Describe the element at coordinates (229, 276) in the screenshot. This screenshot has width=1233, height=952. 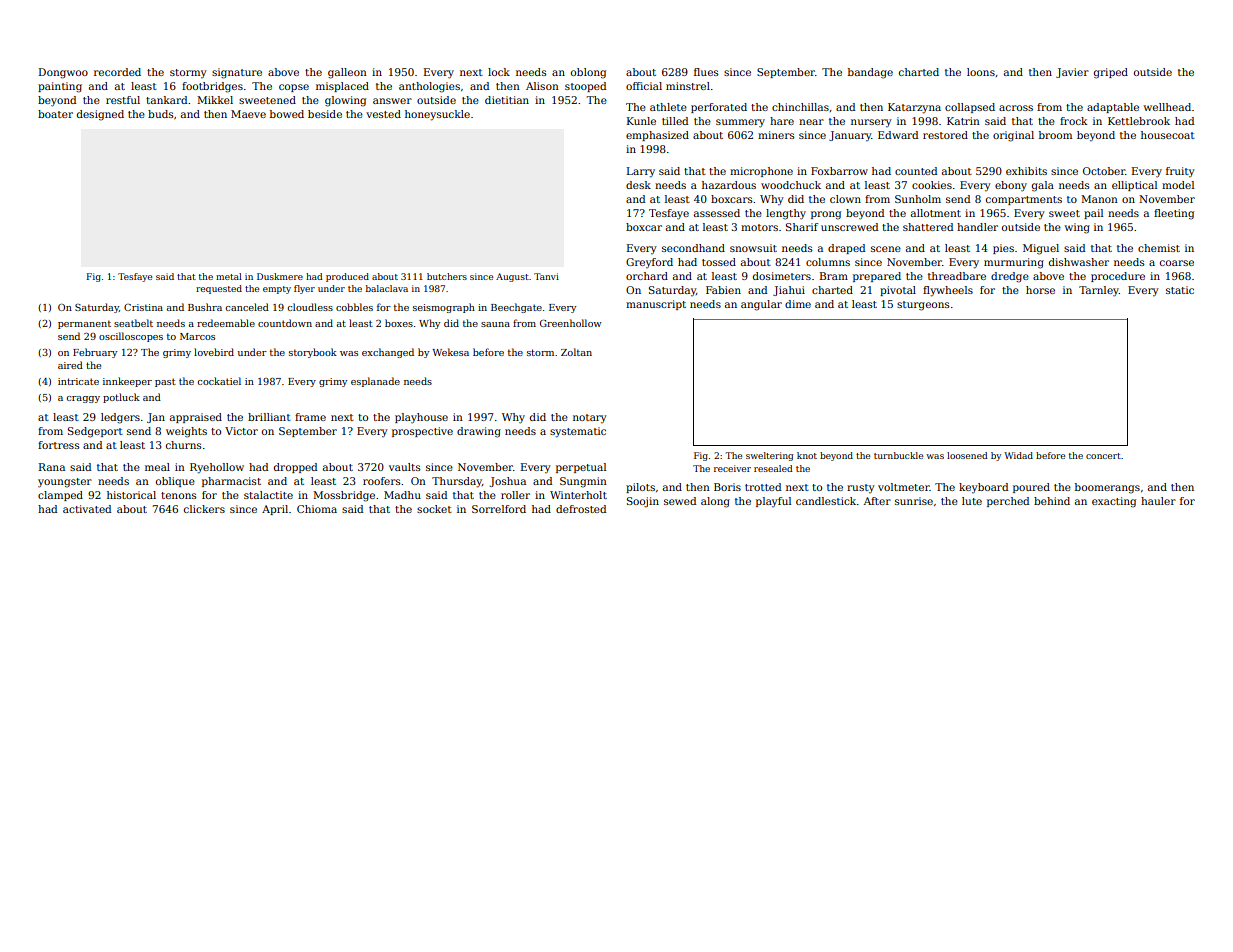
I see `metal` at that location.
